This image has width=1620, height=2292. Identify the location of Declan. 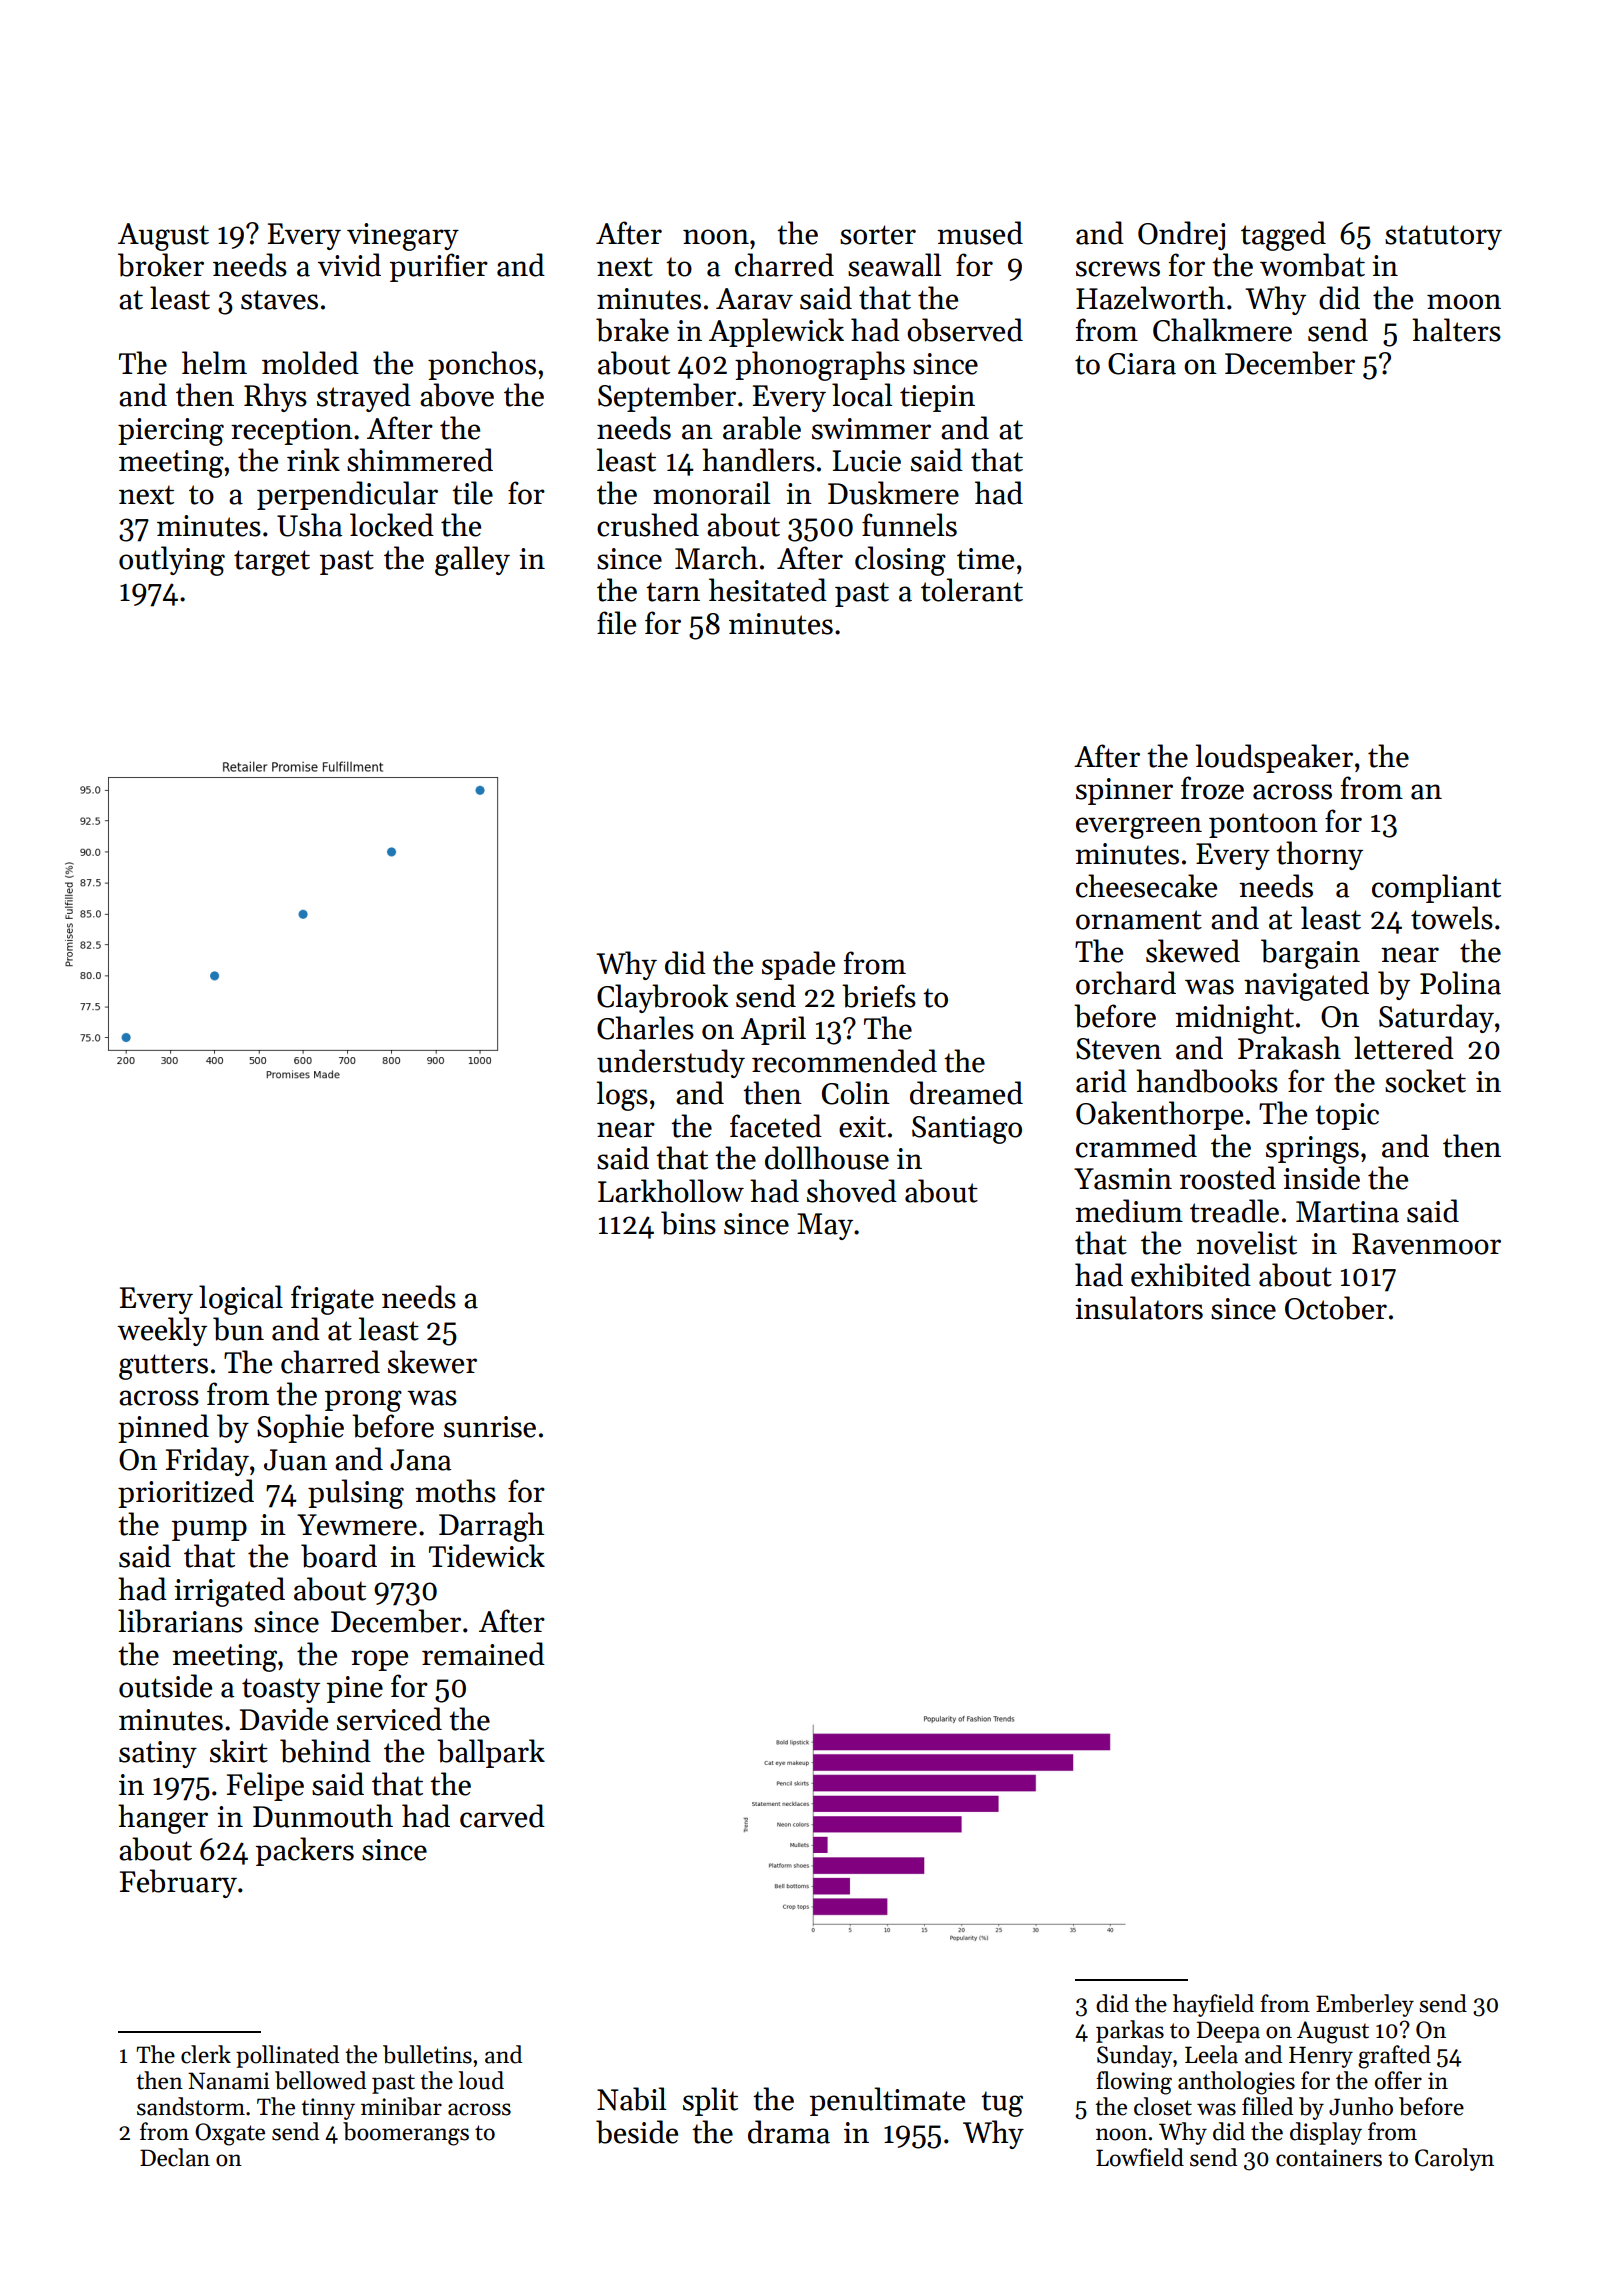
(175, 2157).
